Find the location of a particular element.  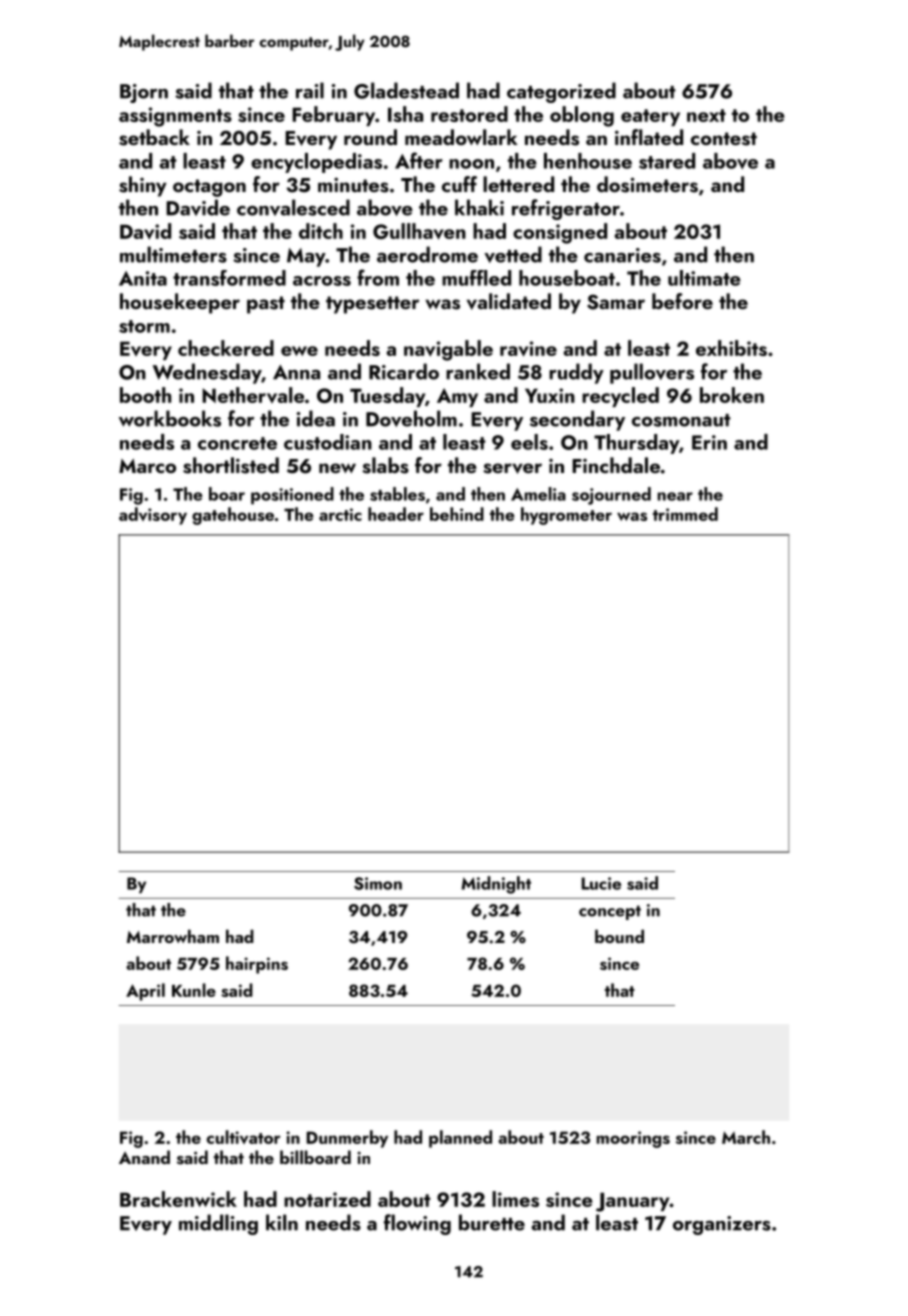

gatehouse is located at coordinates (233, 516).
